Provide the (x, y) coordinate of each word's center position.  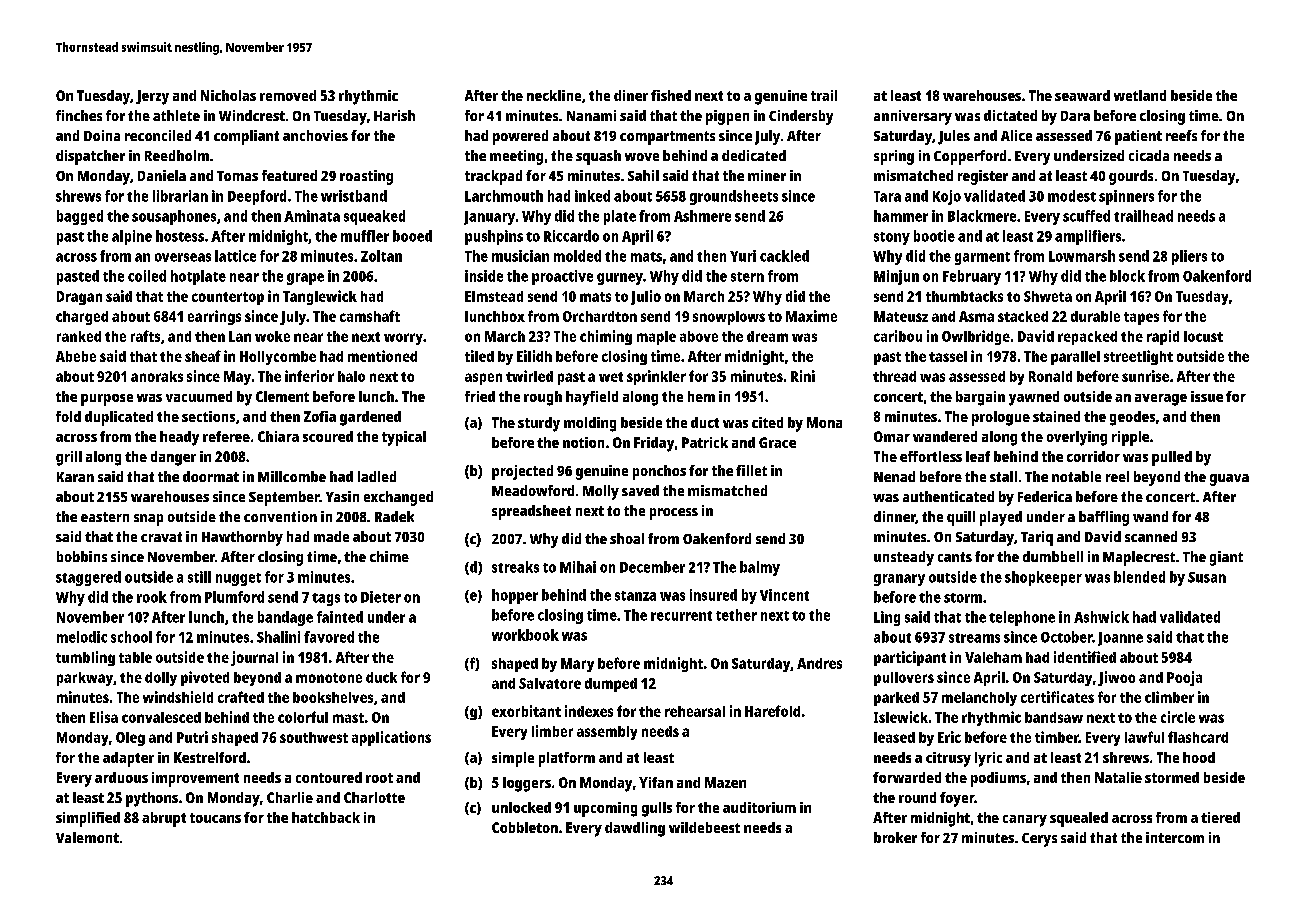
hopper (515, 596)
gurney (620, 279)
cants (955, 557)
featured (289, 175)
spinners (1126, 197)
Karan (75, 477)
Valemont (87, 837)
